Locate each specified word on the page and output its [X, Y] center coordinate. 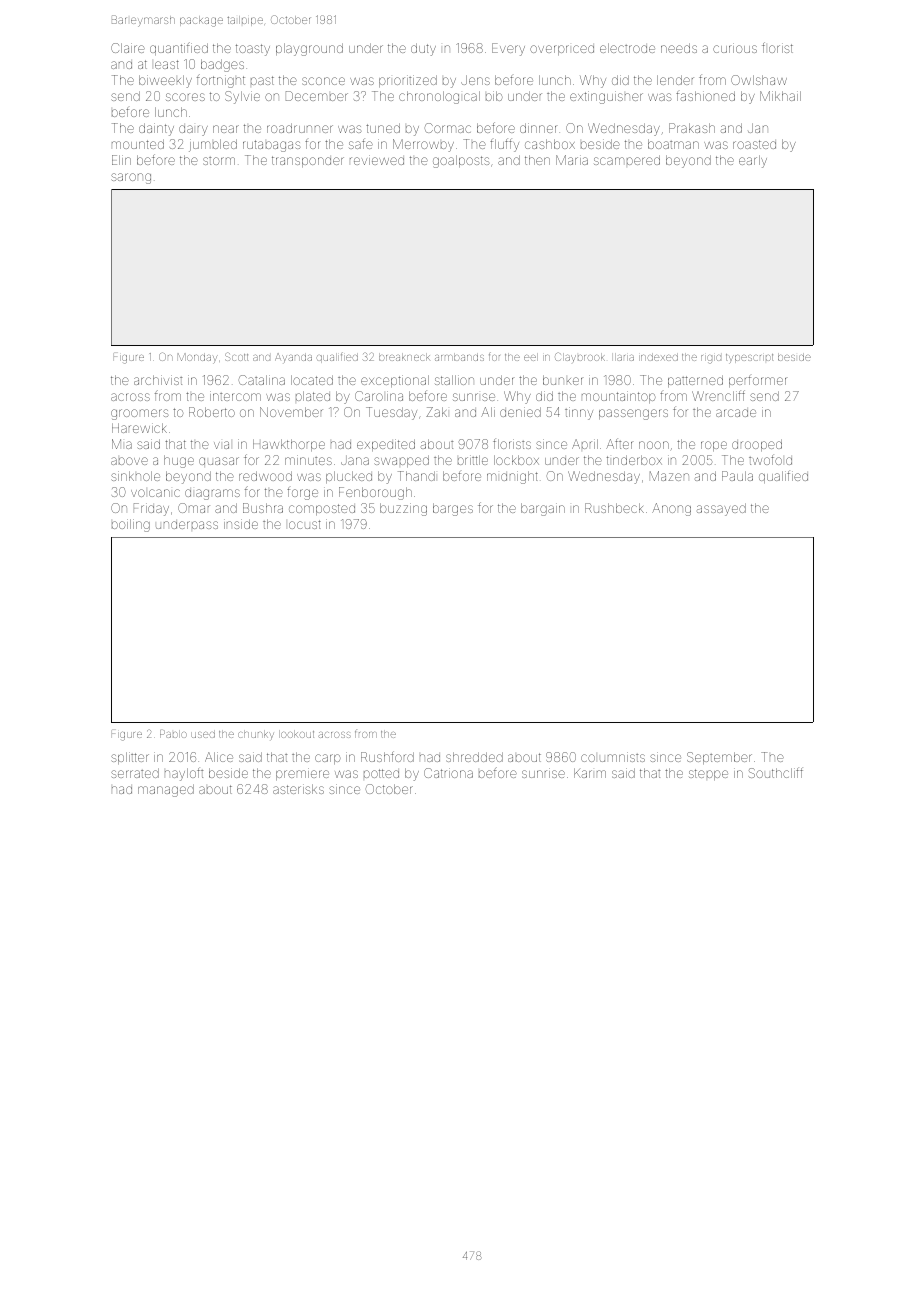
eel [531, 357]
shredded [474, 757]
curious [735, 48]
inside [241, 524]
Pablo [173, 734]
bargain [543, 509]
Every [508, 49]
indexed [658, 357]
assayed [721, 509]
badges [222, 65]
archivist [158, 380]
